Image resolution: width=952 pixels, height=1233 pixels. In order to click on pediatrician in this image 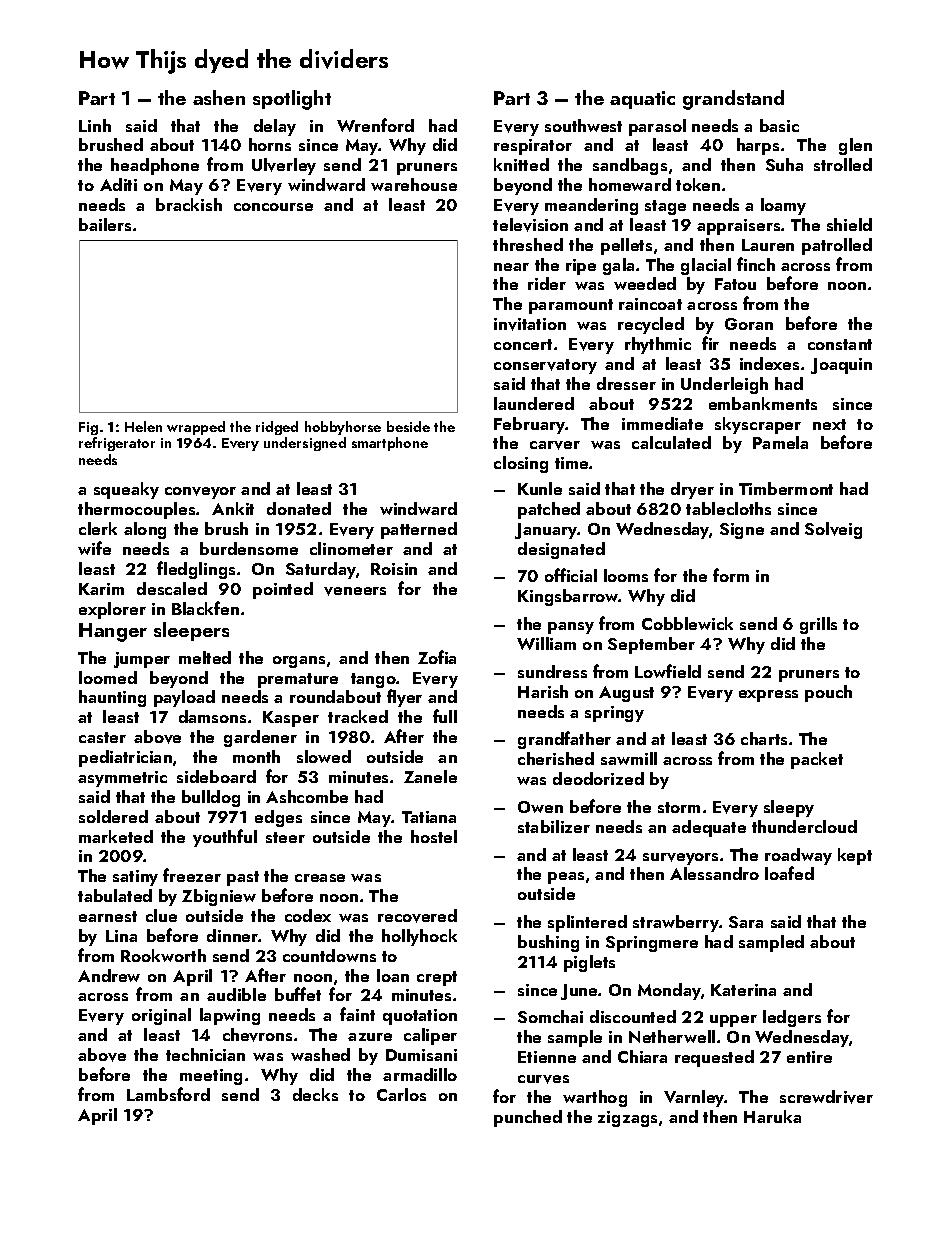, I will do `click(125, 758)`.
